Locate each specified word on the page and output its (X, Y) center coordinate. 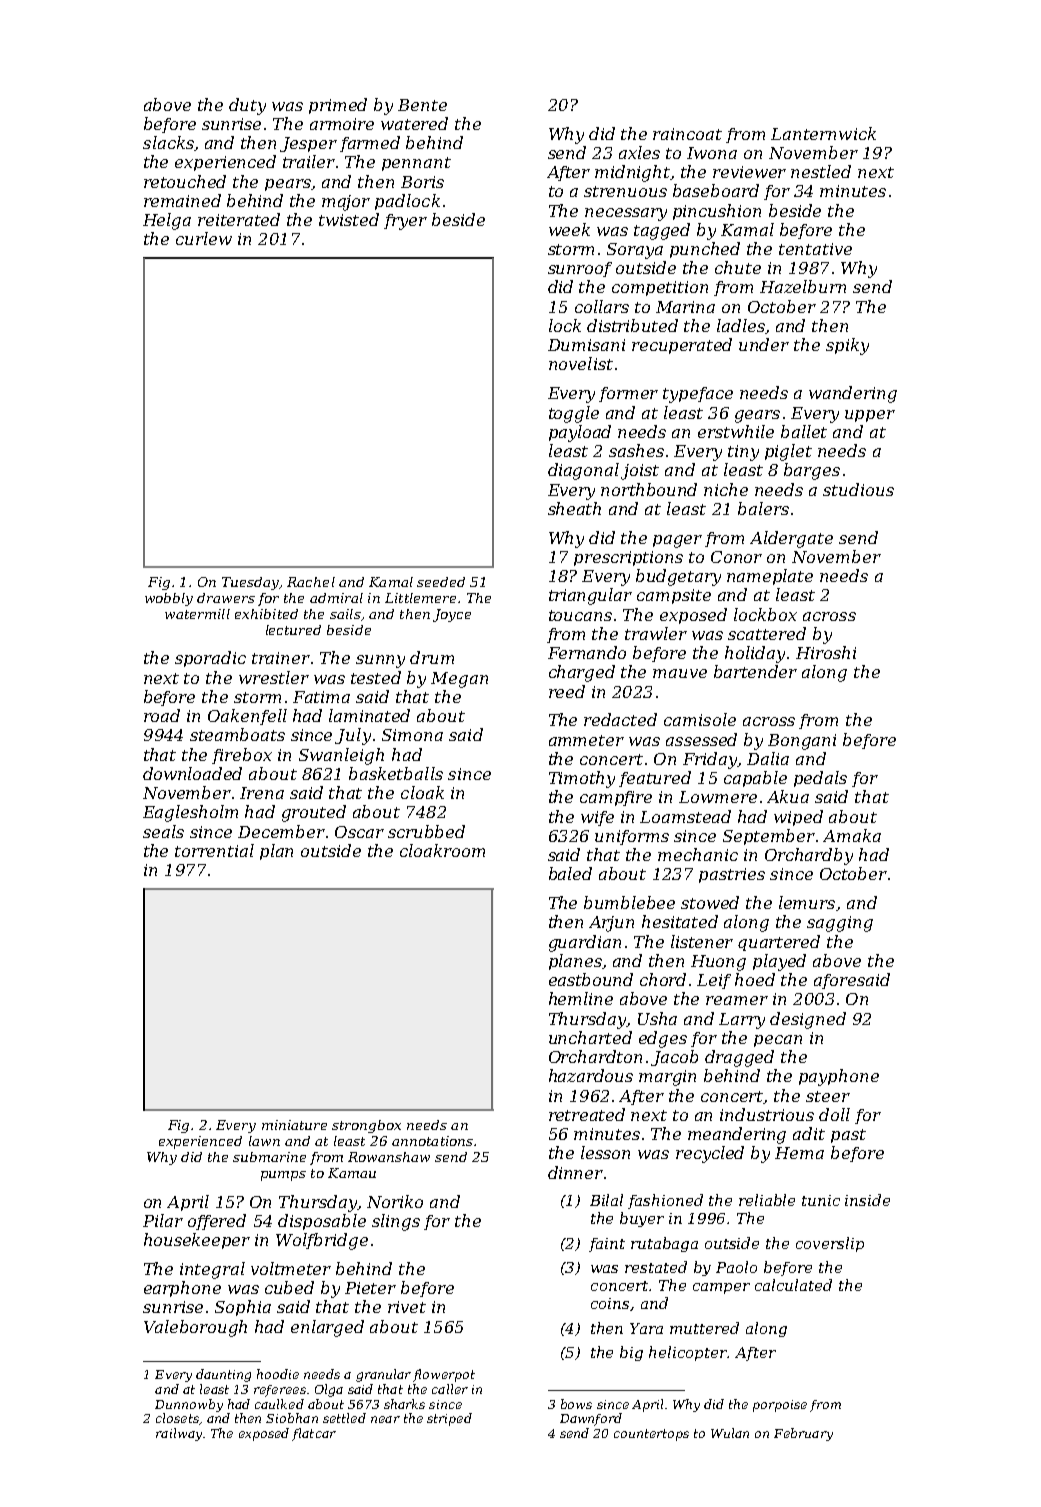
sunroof (580, 269)
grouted (314, 813)
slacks (168, 142)
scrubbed (426, 831)
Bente (422, 105)
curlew (204, 238)
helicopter (688, 1353)
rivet (407, 1307)
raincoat (687, 134)
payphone (839, 1077)
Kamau (352, 1173)
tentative (815, 249)
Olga (329, 1390)
